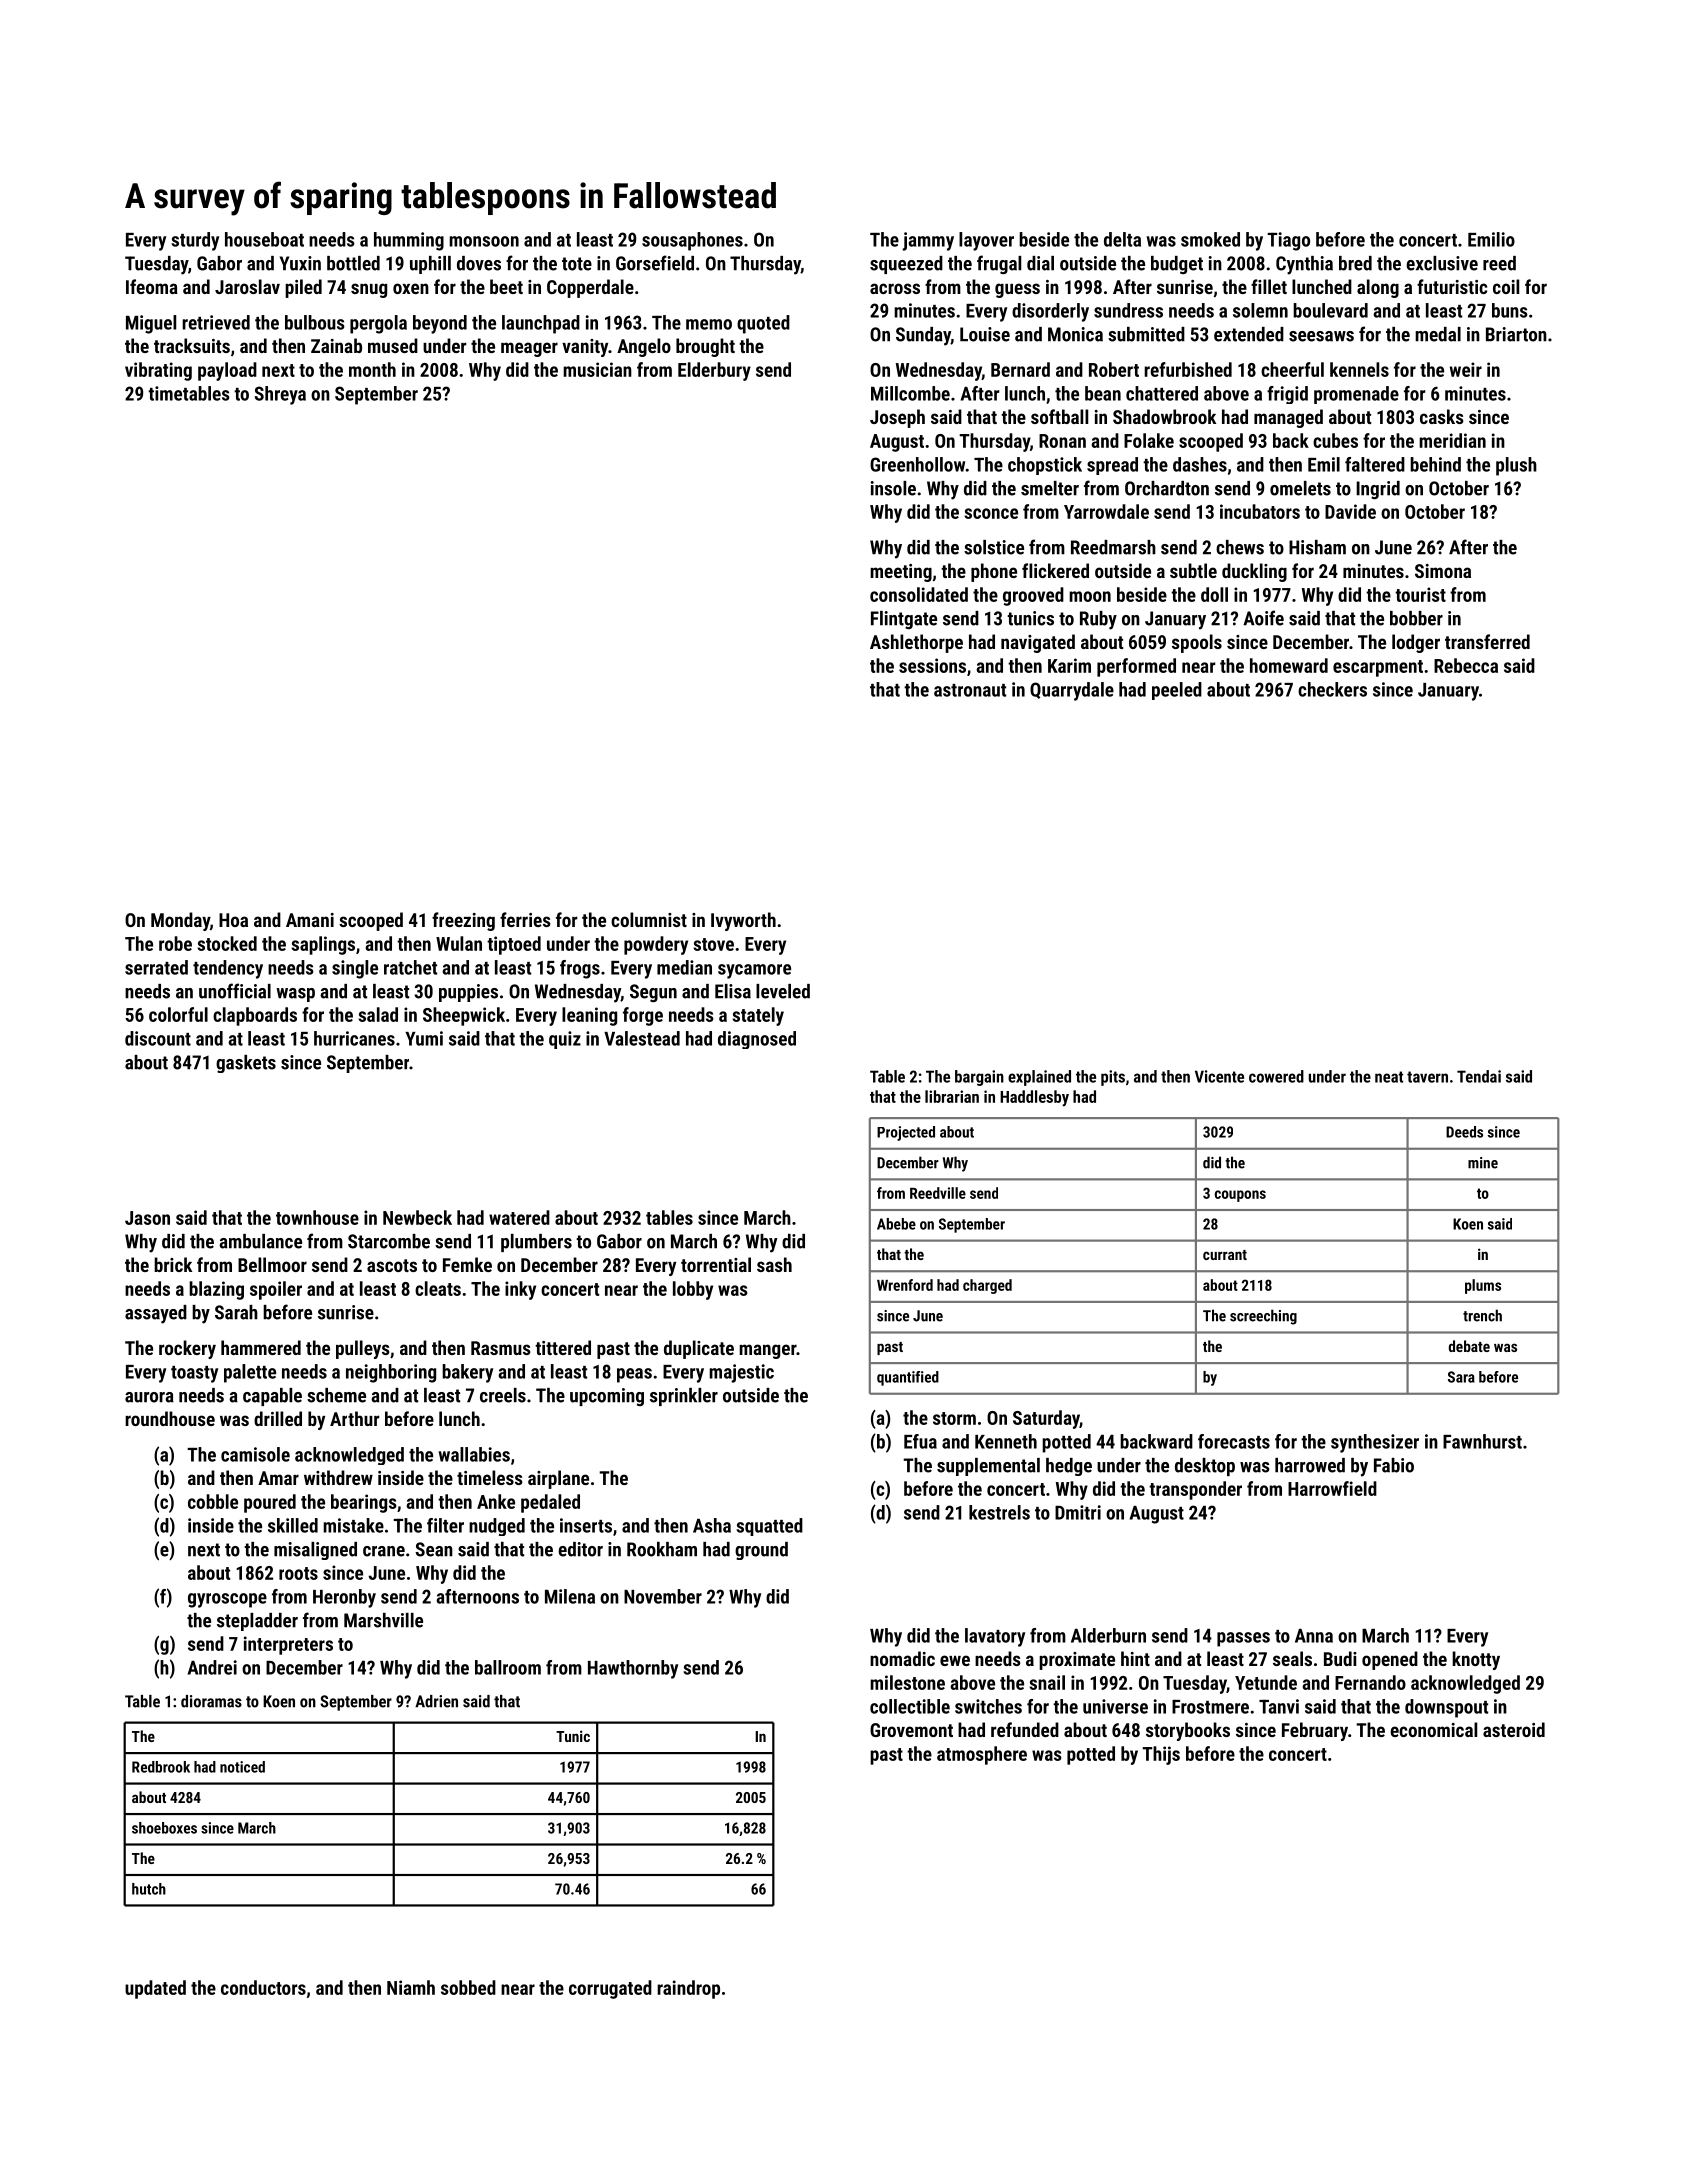 The image size is (1683, 2178). Describe the element at coordinates (911, 1730) in the document. I see `Grovemont` at that location.
